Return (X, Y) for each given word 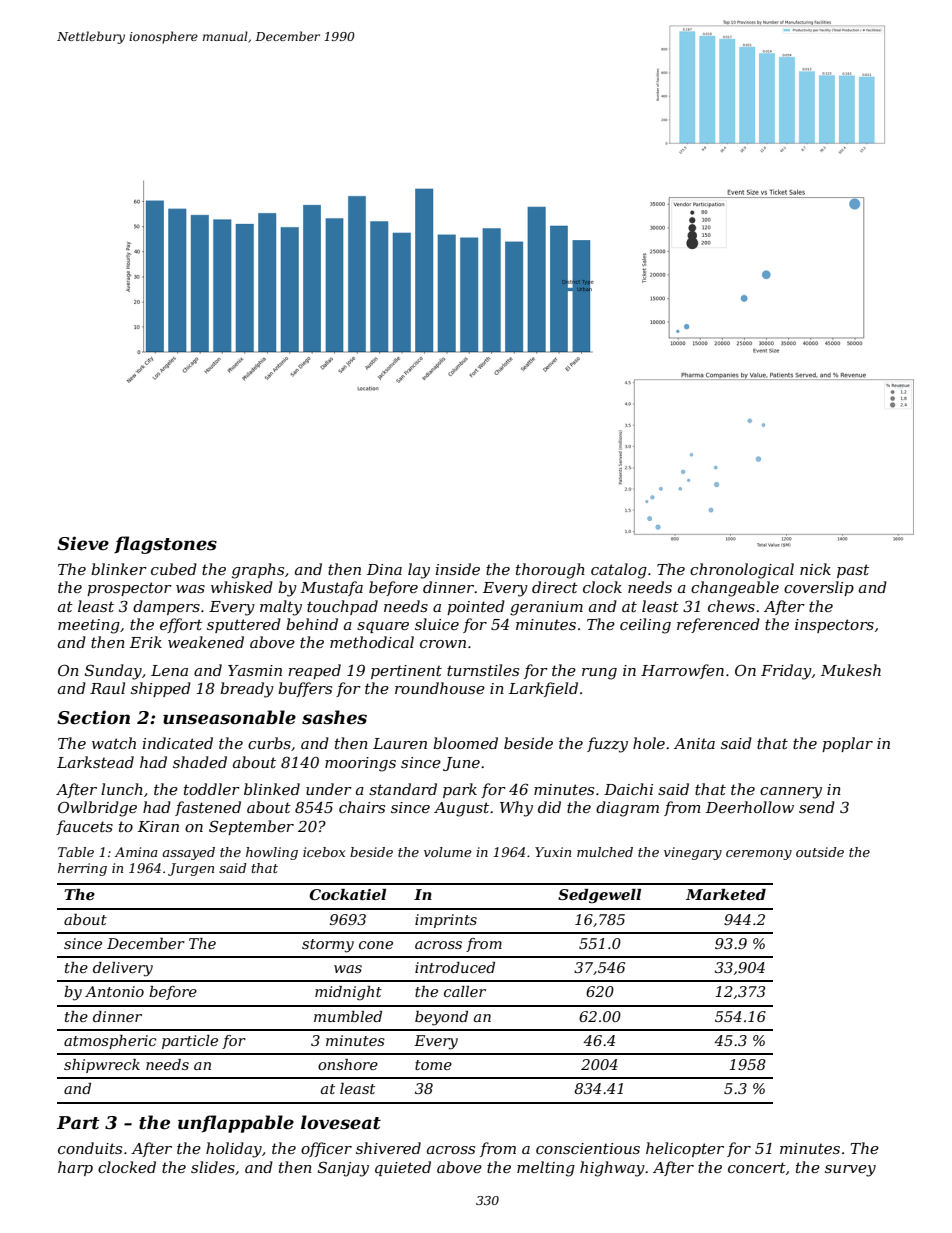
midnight (348, 993)
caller (465, 991)
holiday (234, 1150)
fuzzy (607, 745)
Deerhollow (750, 807)
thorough (550, 571)
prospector (129, 589)
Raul (107, 688)
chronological (742, 571)
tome (433, 1065)
